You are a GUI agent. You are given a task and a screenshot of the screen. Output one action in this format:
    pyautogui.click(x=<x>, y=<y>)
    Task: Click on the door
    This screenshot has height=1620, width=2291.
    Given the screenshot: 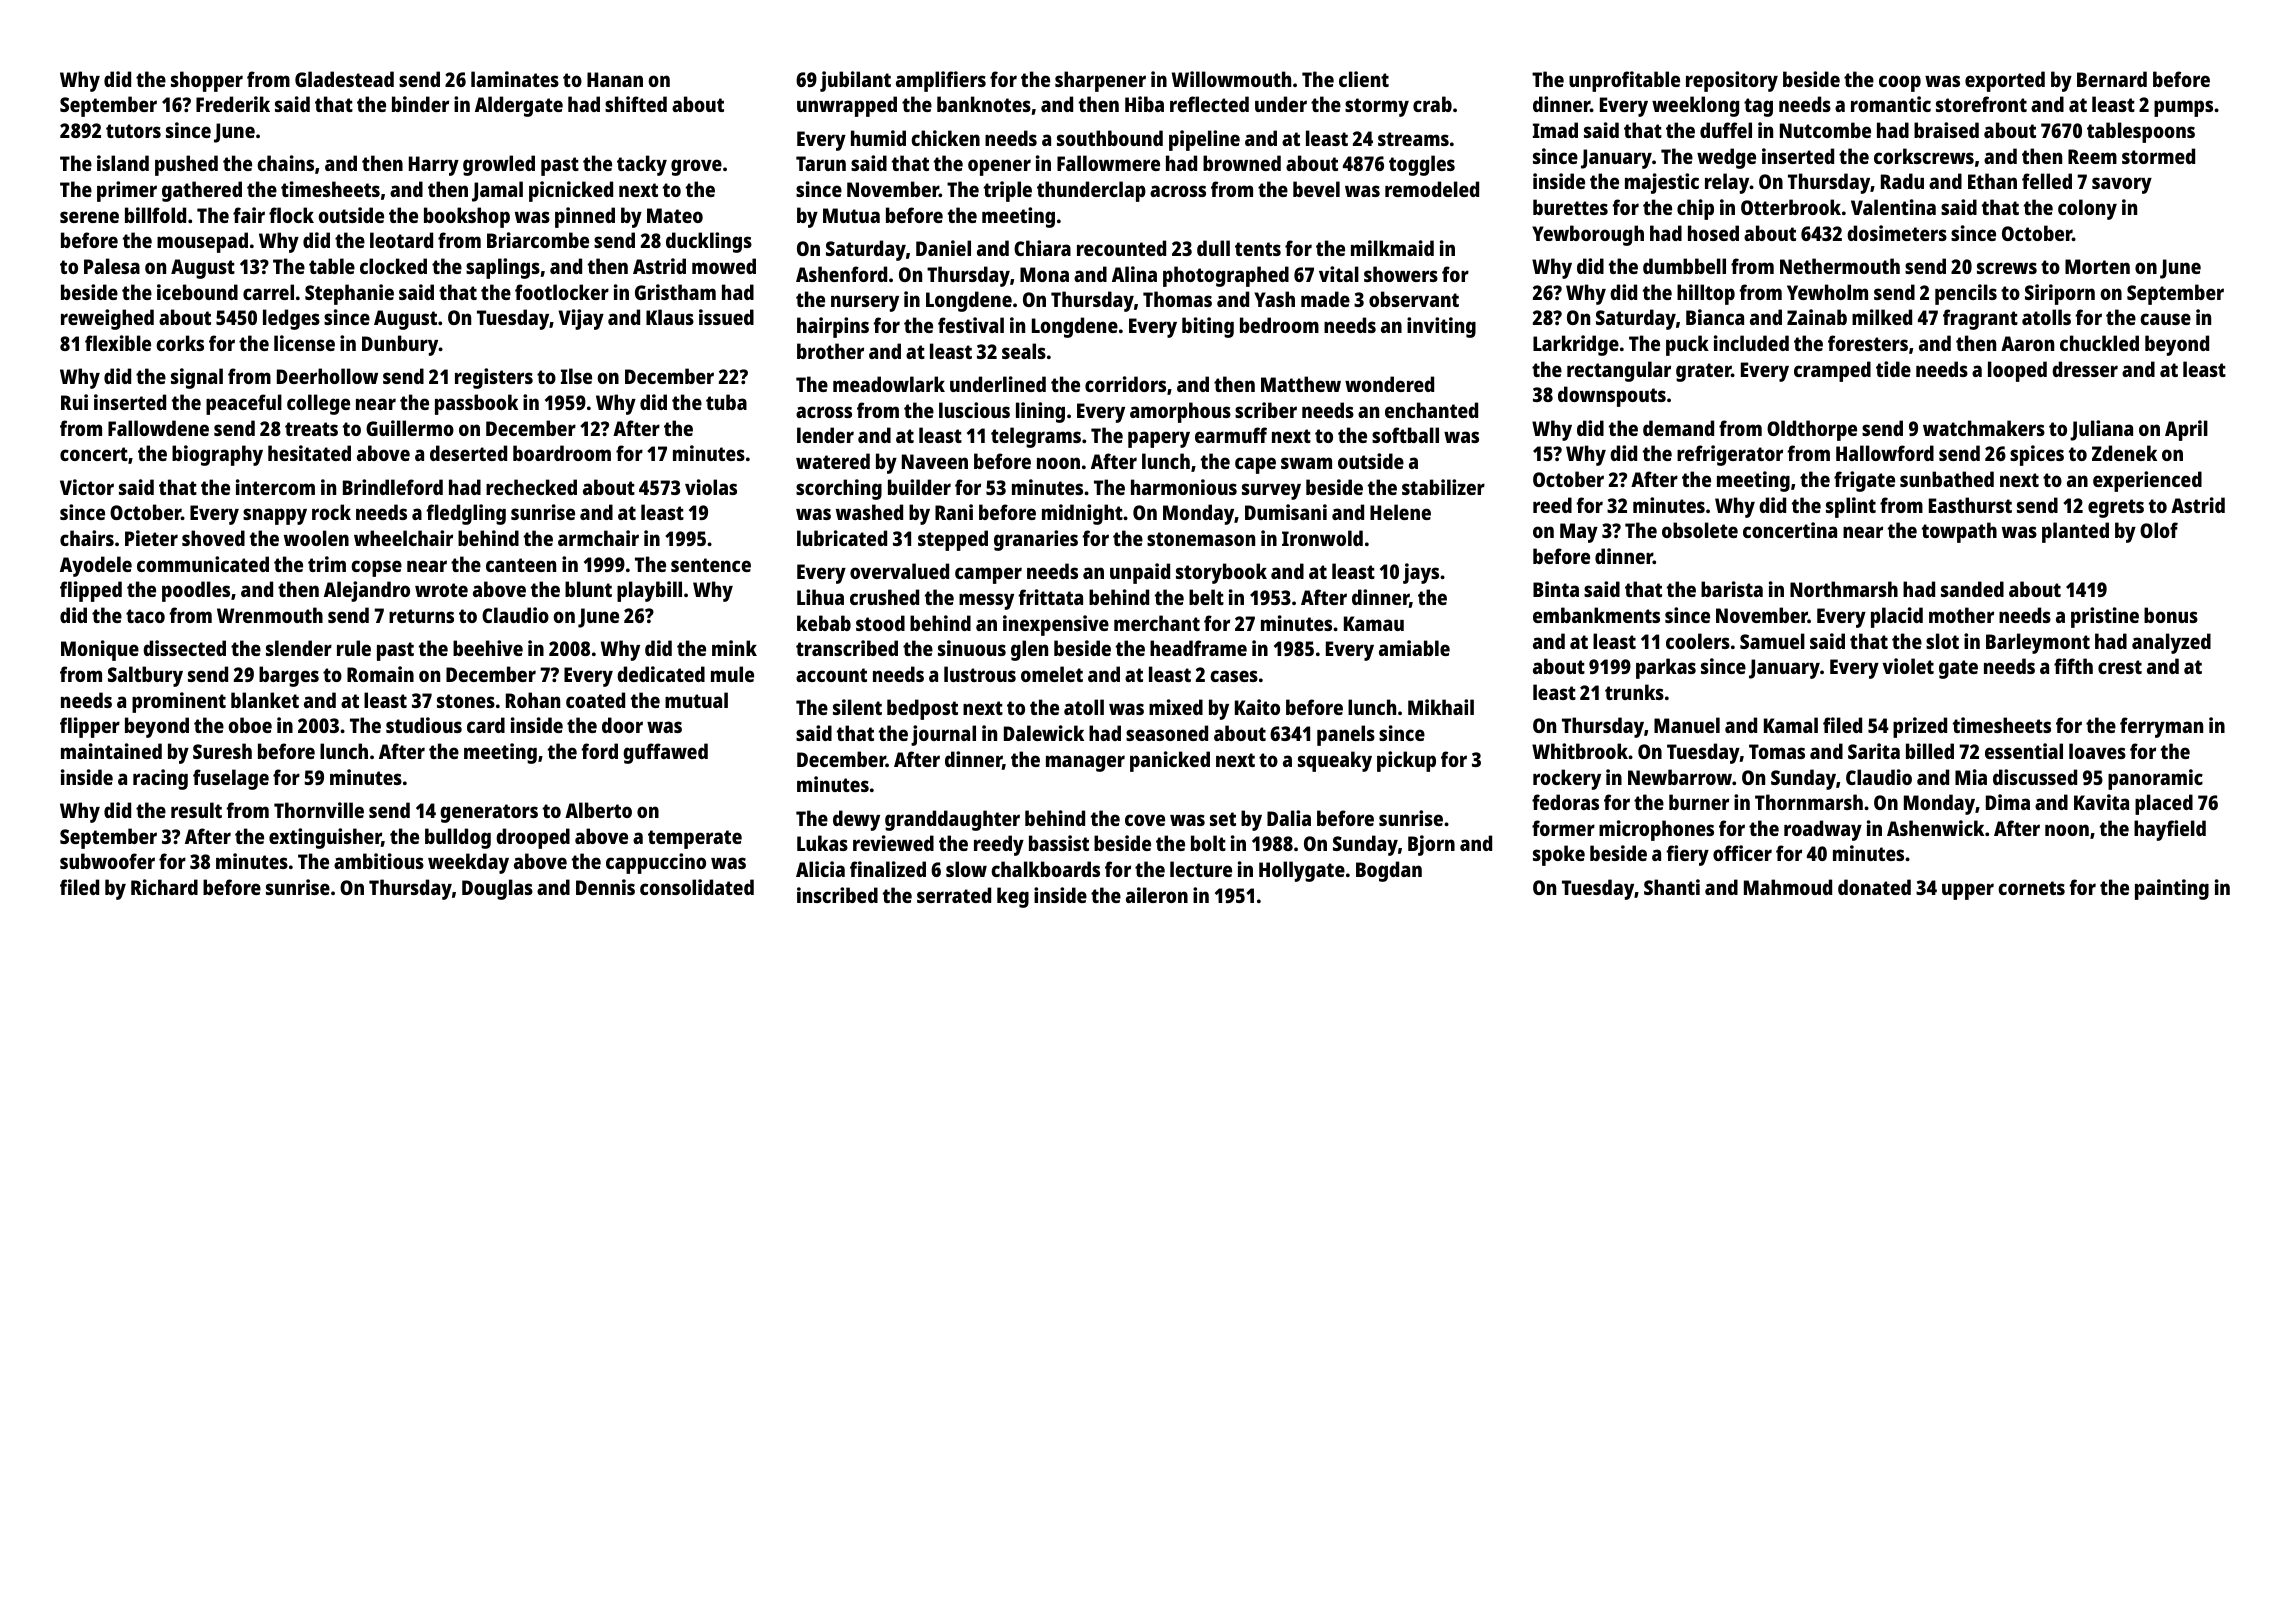 What is the action you would take?
    pyautogui.click(x=622, y=725)
